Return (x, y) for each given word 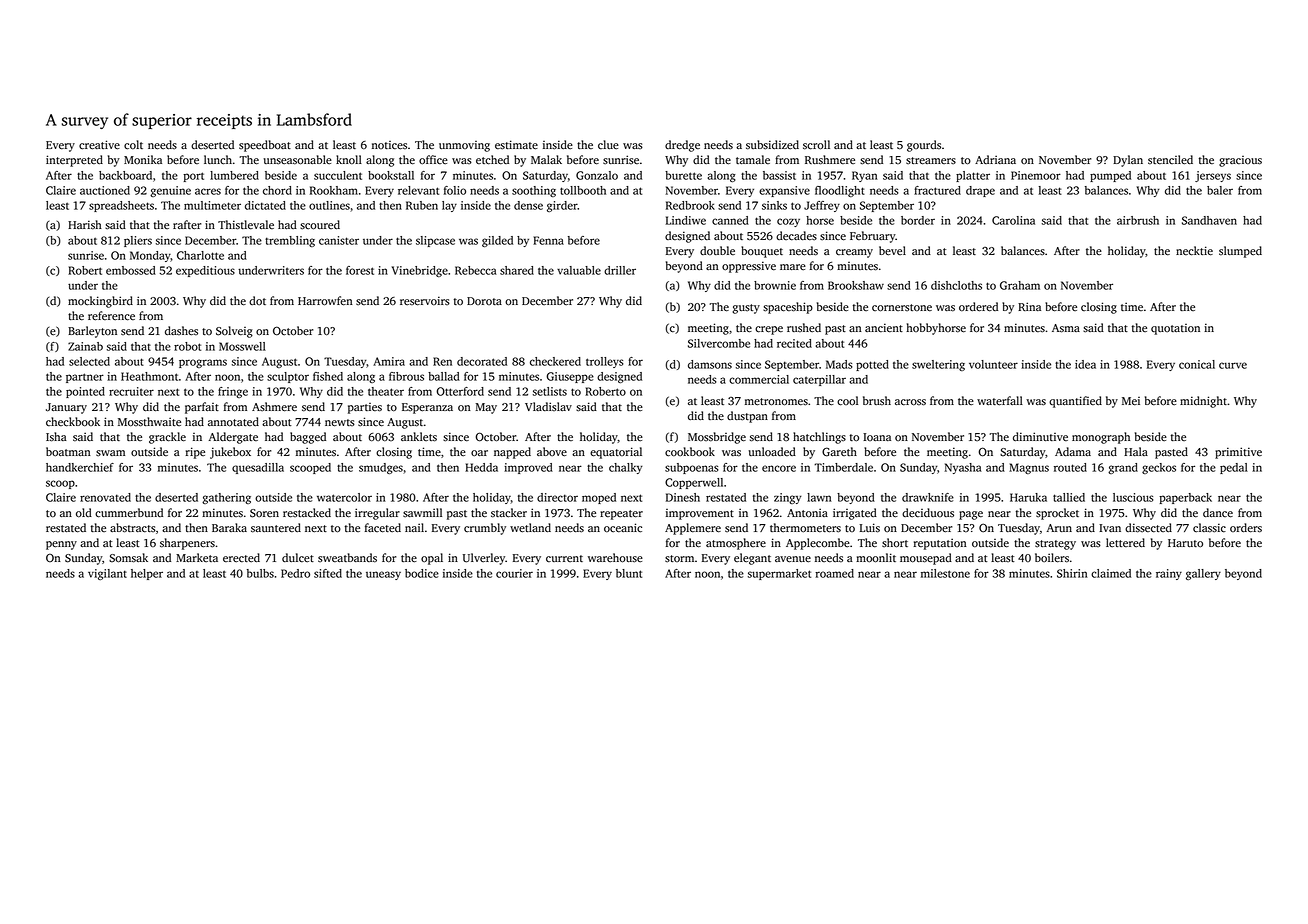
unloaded (772, 452)
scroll (816, 145)
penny (61, 545)
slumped (1240, 252)
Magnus (1029, 468)
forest (360, 270)
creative (99, 145)
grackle (167, 438)
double (717, 251)
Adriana (995, 159)
